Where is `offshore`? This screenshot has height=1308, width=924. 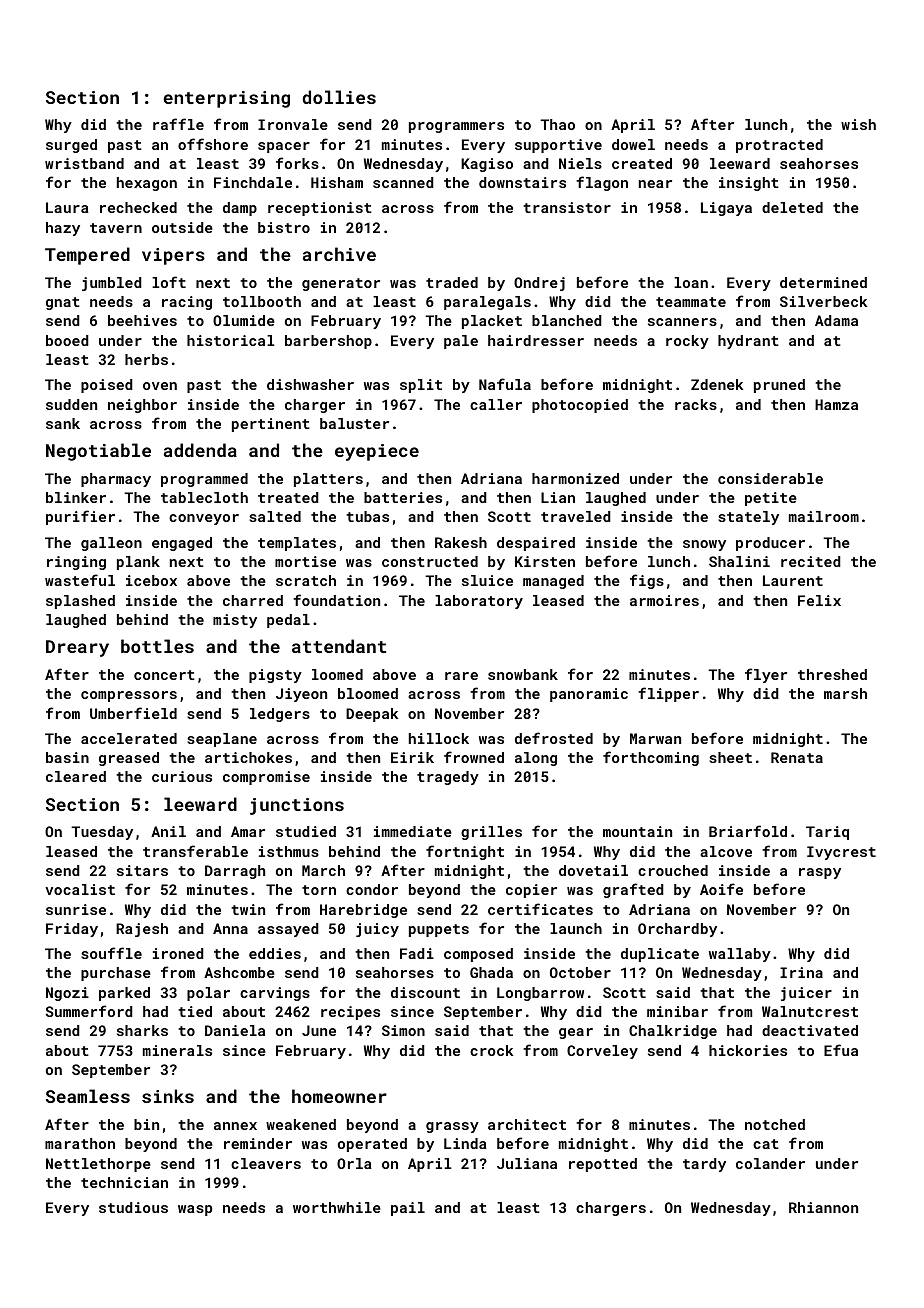
offshore is located at coordinates (213, 144).
